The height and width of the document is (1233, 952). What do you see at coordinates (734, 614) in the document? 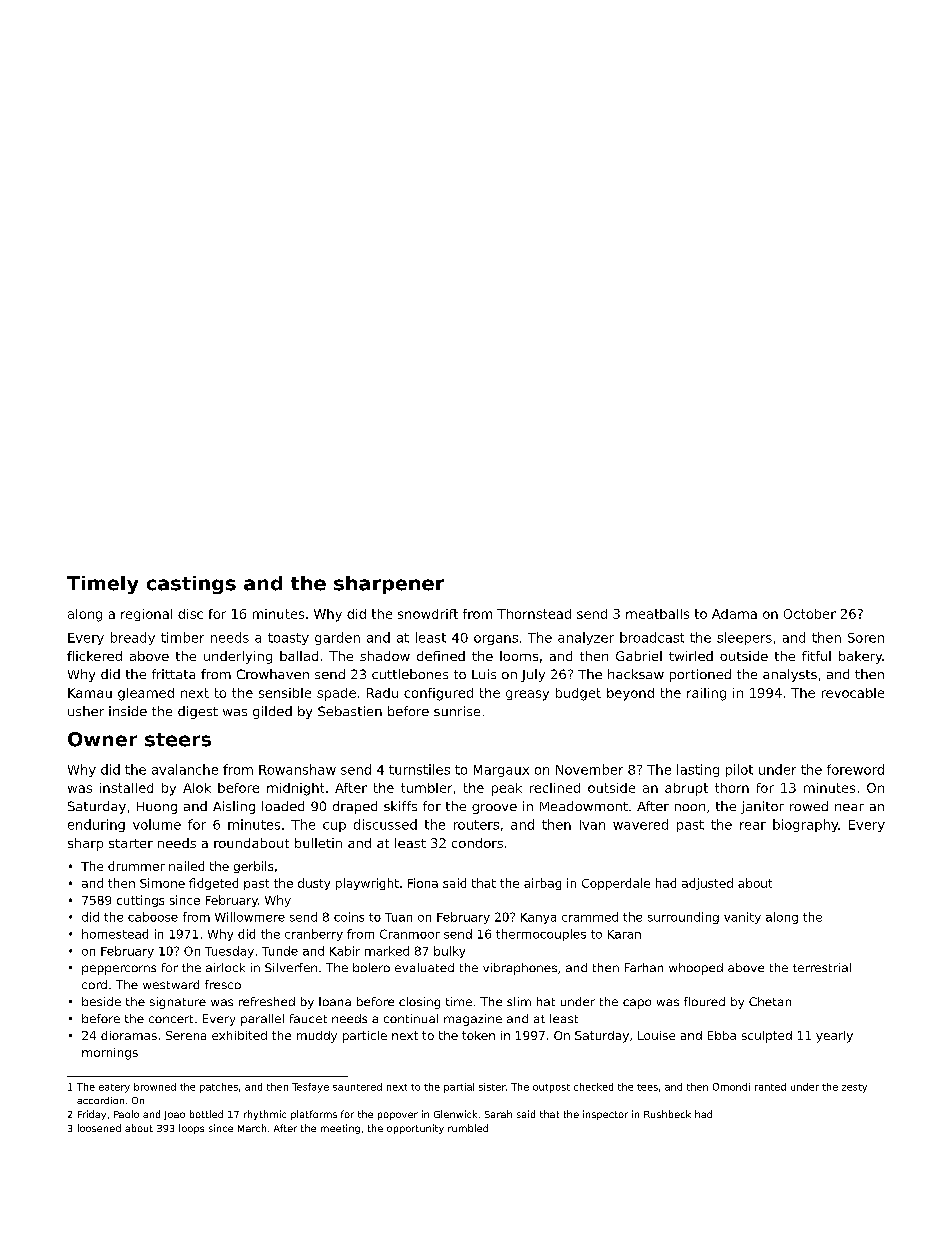
I see `Adama` at bounding box center [734, 614].
